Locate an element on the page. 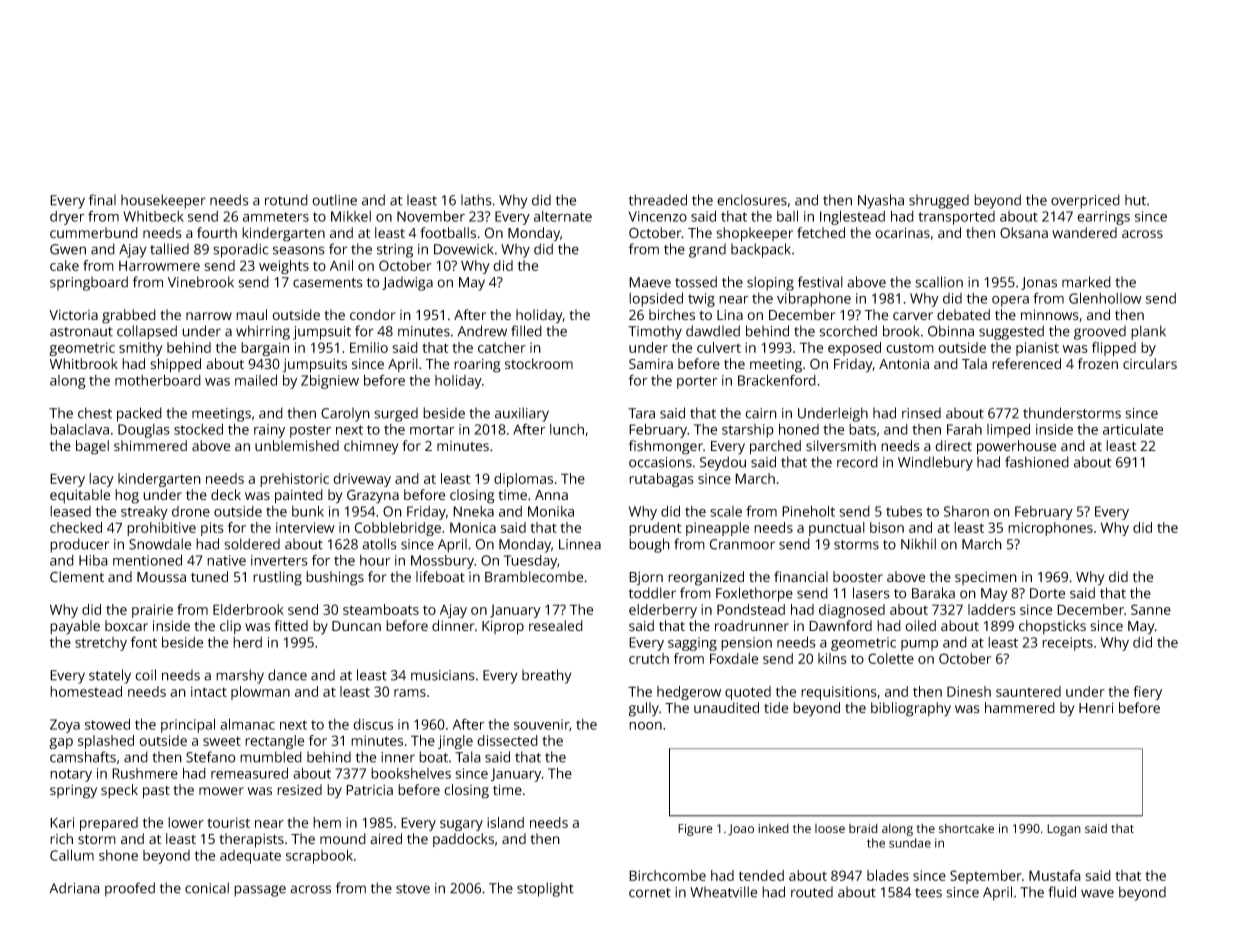  prepared is located at coordinates (109, 824).
